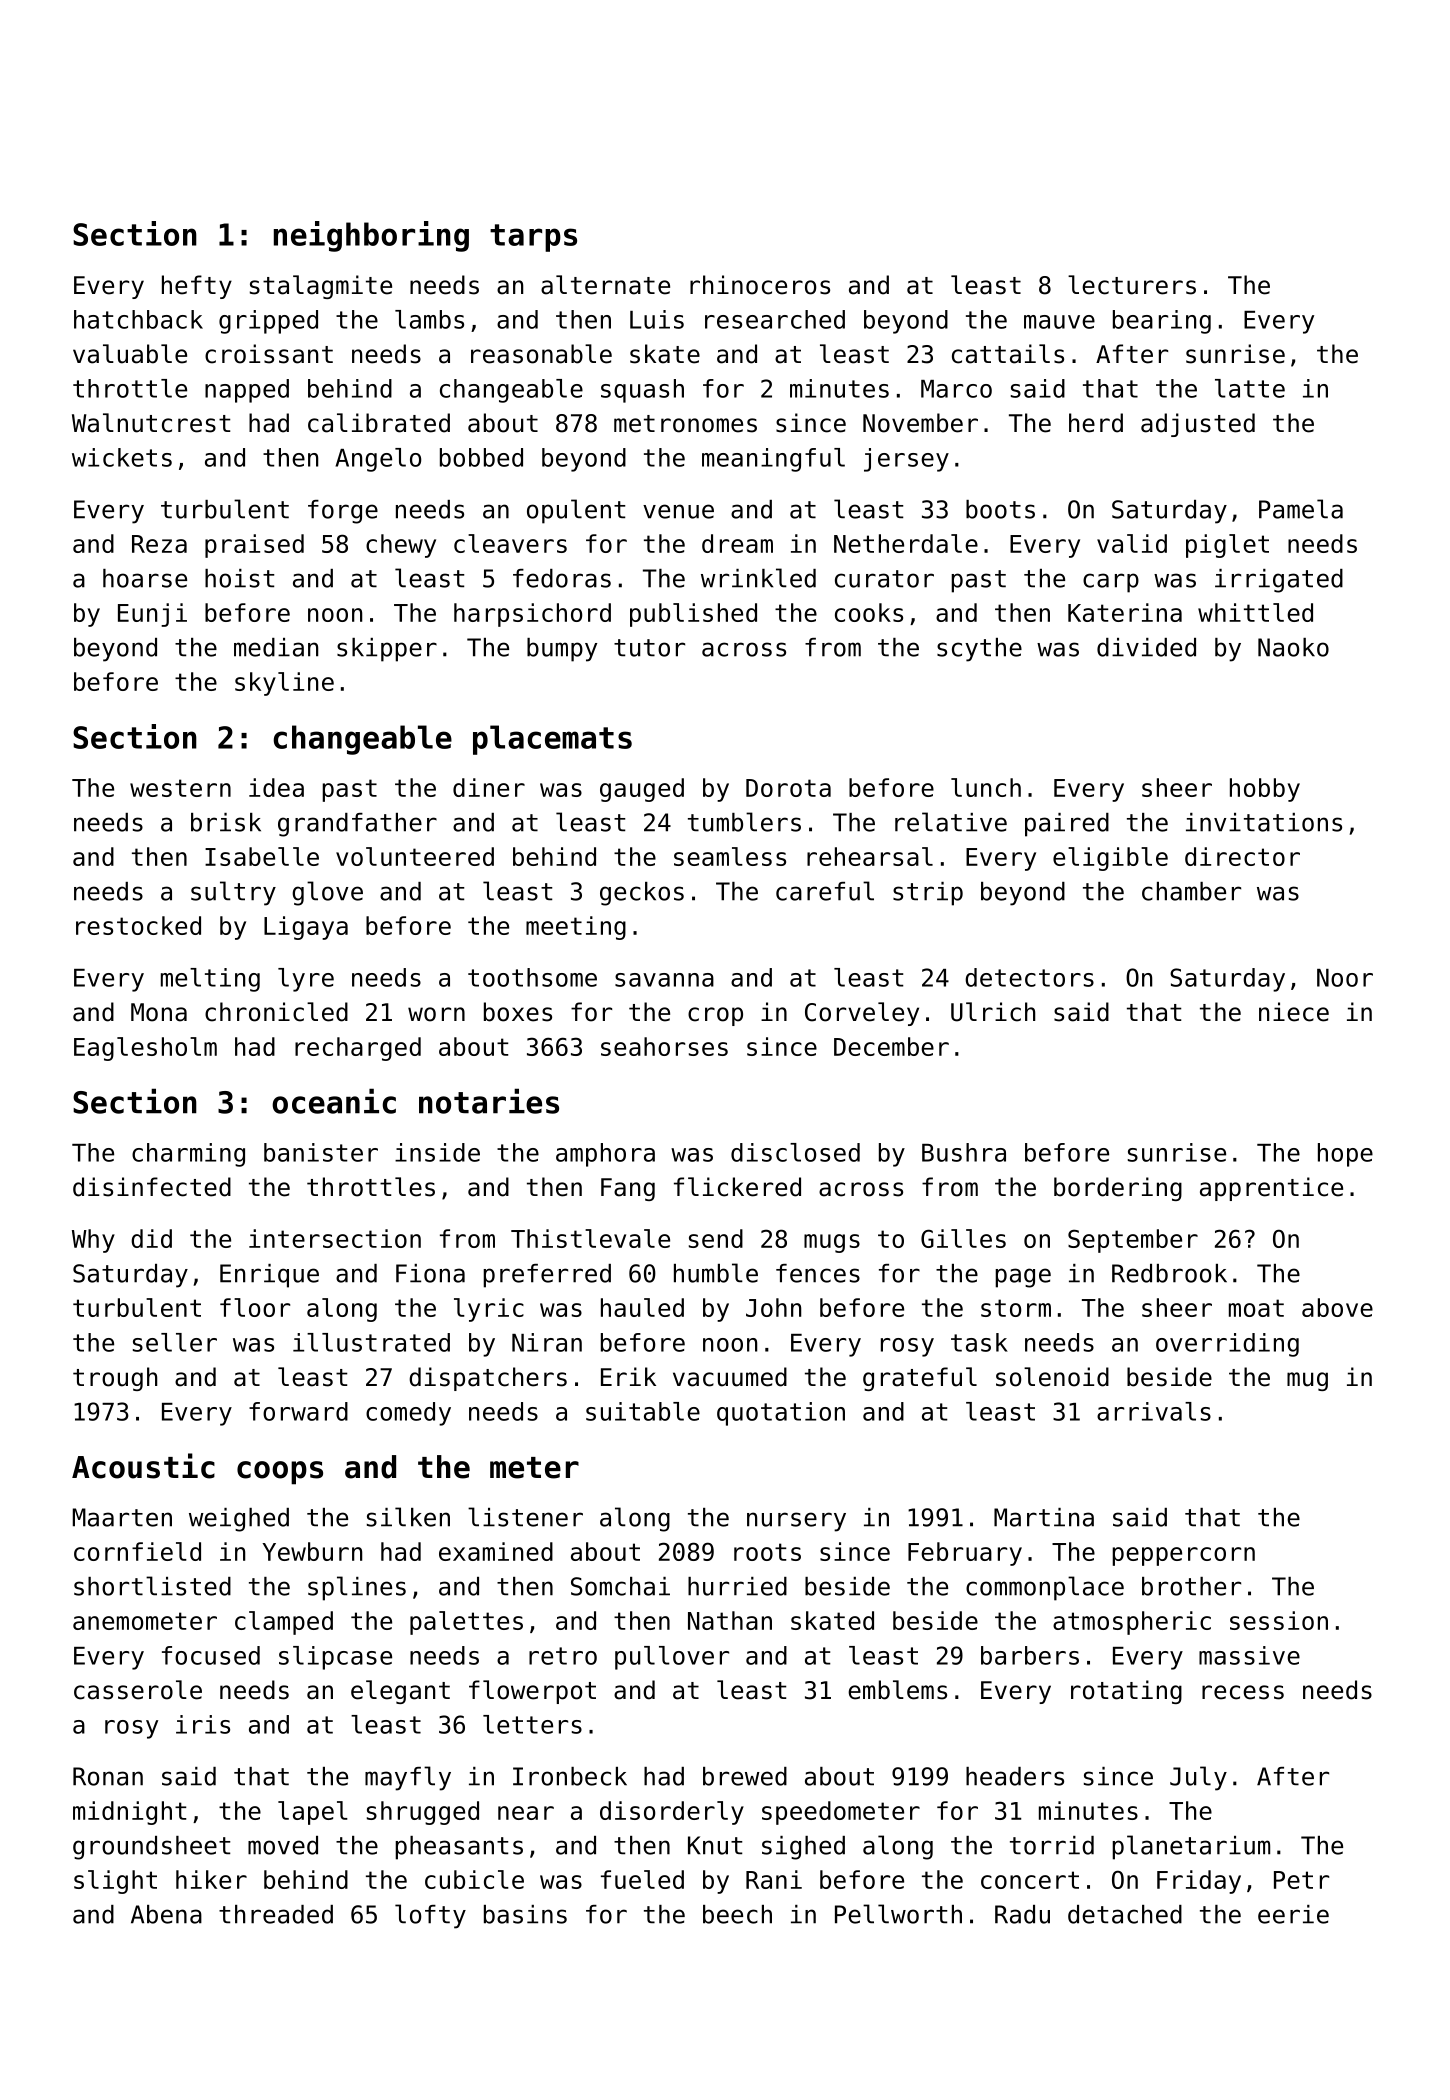  Describe the element at coordinates (773, 1307) in the page. I see `John` at that location.
